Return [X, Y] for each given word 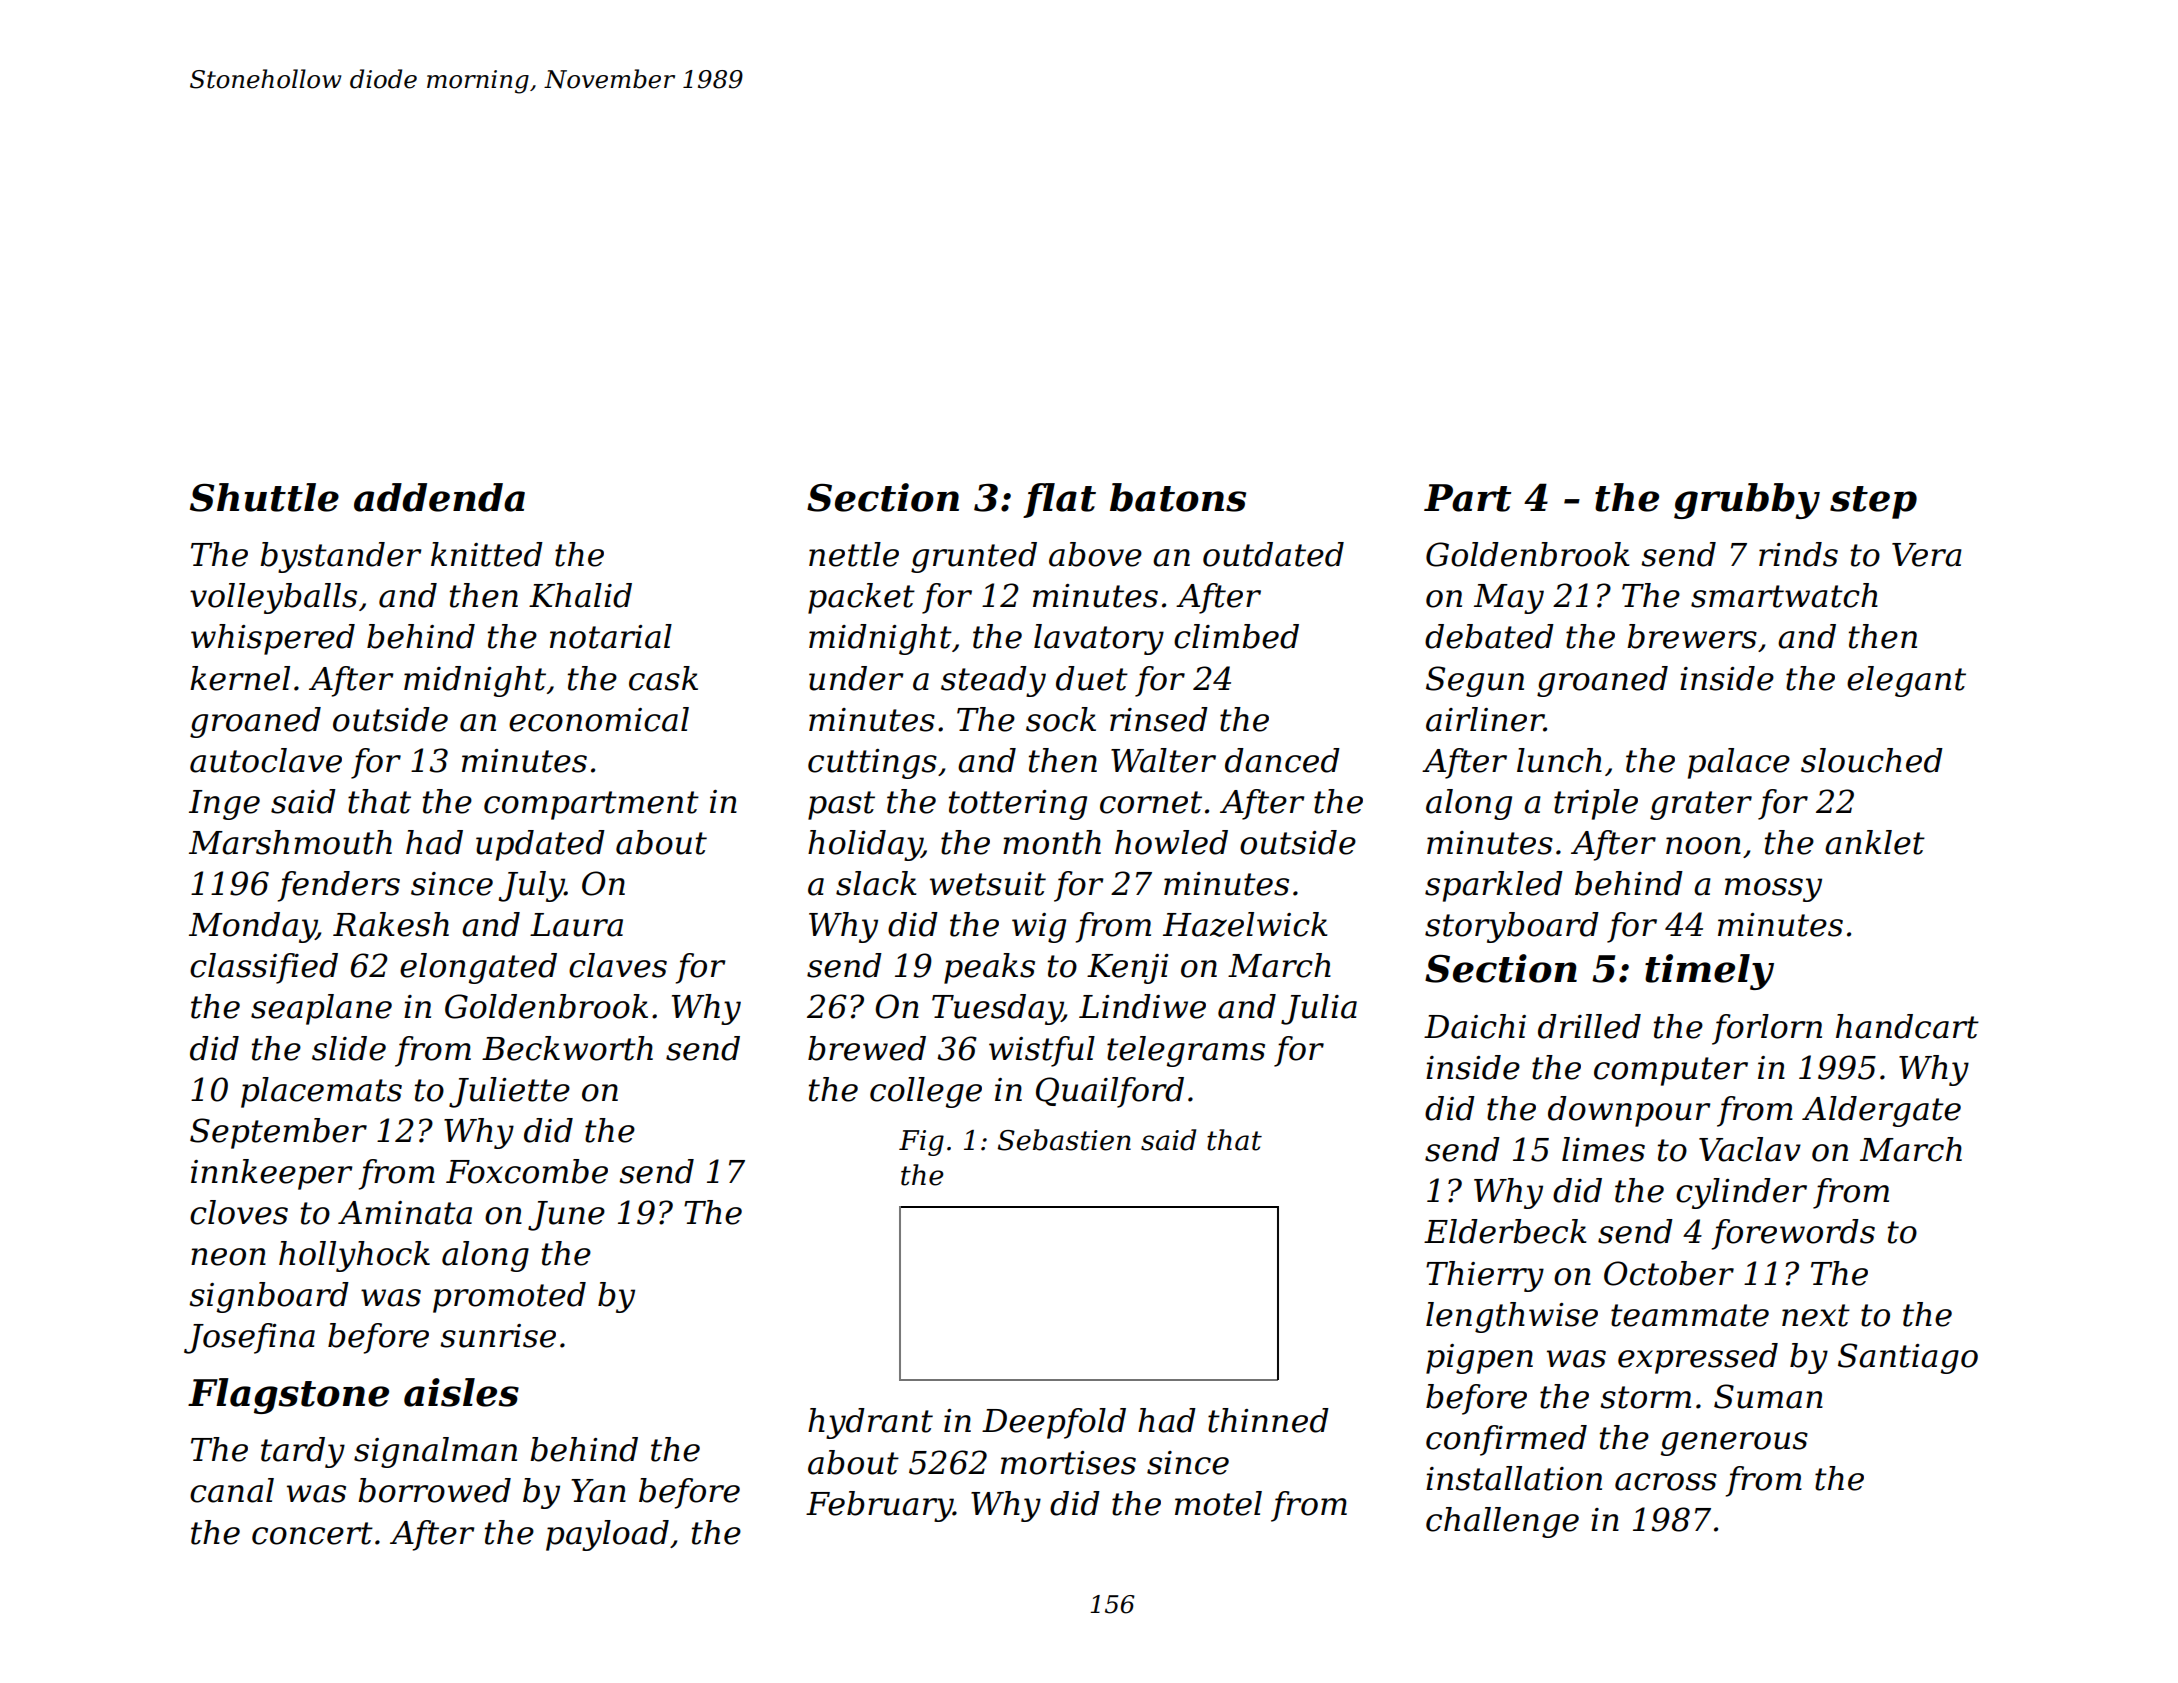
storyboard [1512, 927]
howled [1171, 842]
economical [599, 719]
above [1095, 554]
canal [232, 1490]
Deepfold [1054, 1423]
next [1816, 1315]
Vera [1927, 555]
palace [1739, 763]
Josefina [249, 1338]
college [926, 1092]
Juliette [509, 1092]
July [532, 886]
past [841, 805]
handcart [1907, 1026]
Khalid [580, 595]
